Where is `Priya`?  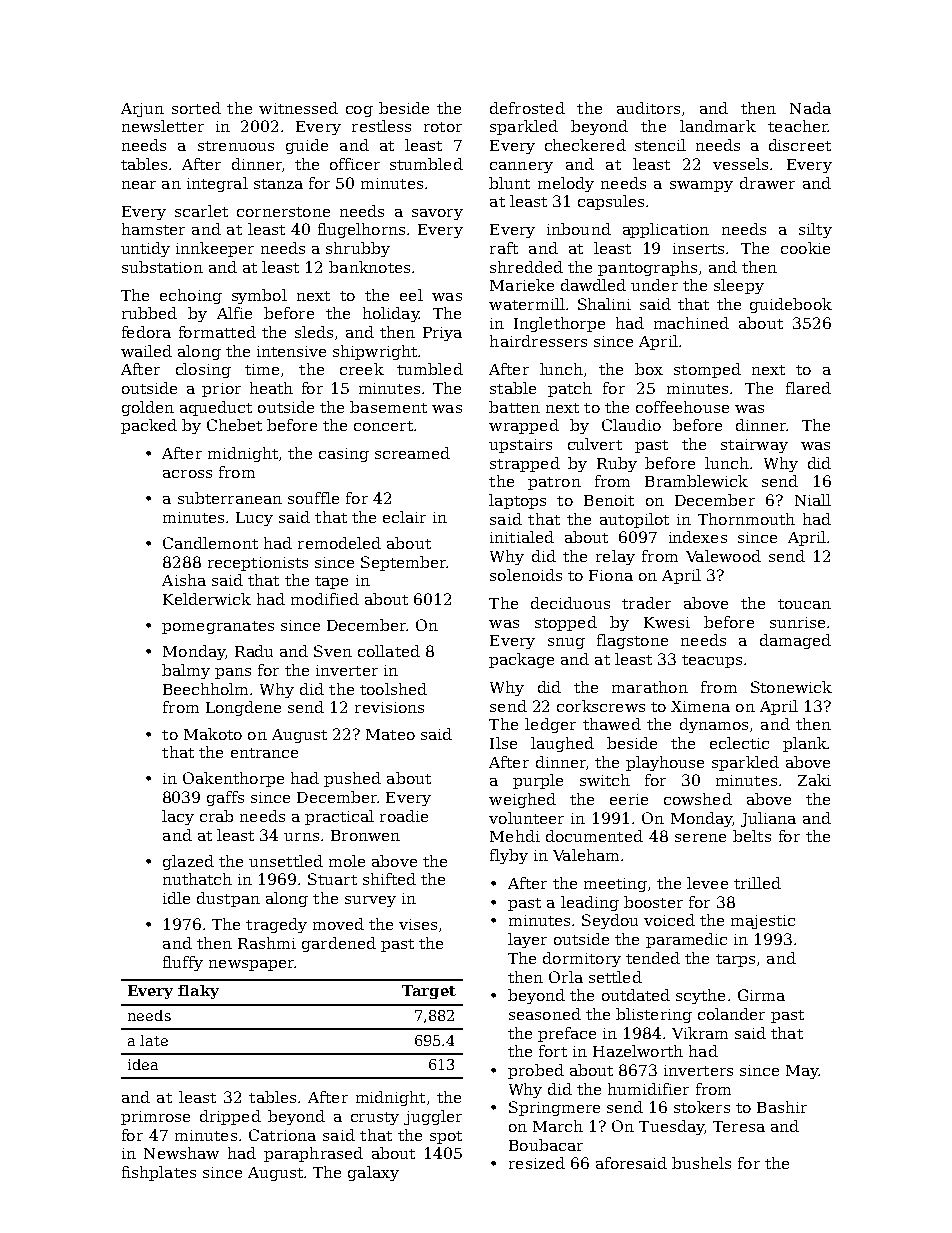 Priya is located at coordinates (442, 334).
